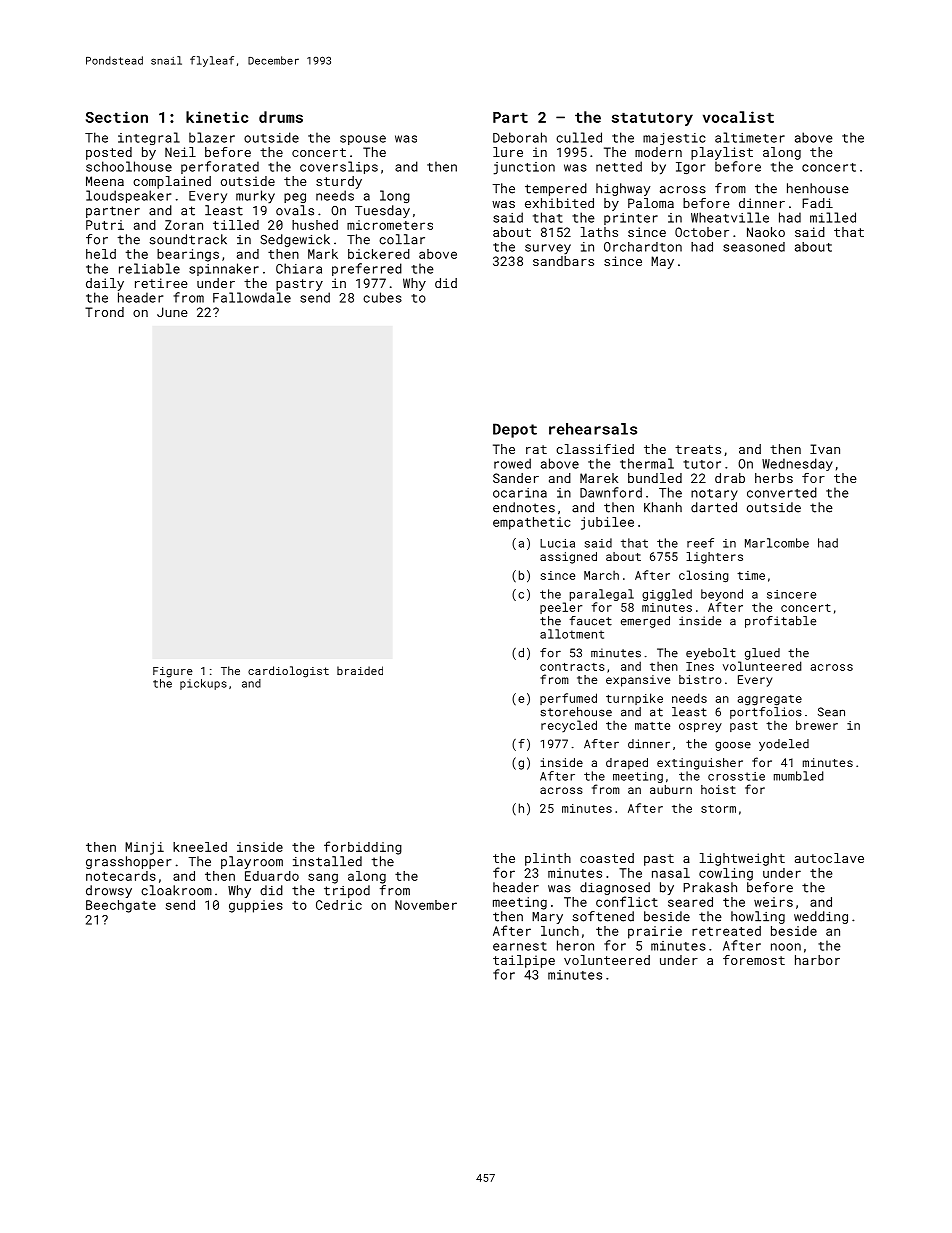 The height and width of the page is (1233, 952). I want to click on profitable, so click(780, 622).
